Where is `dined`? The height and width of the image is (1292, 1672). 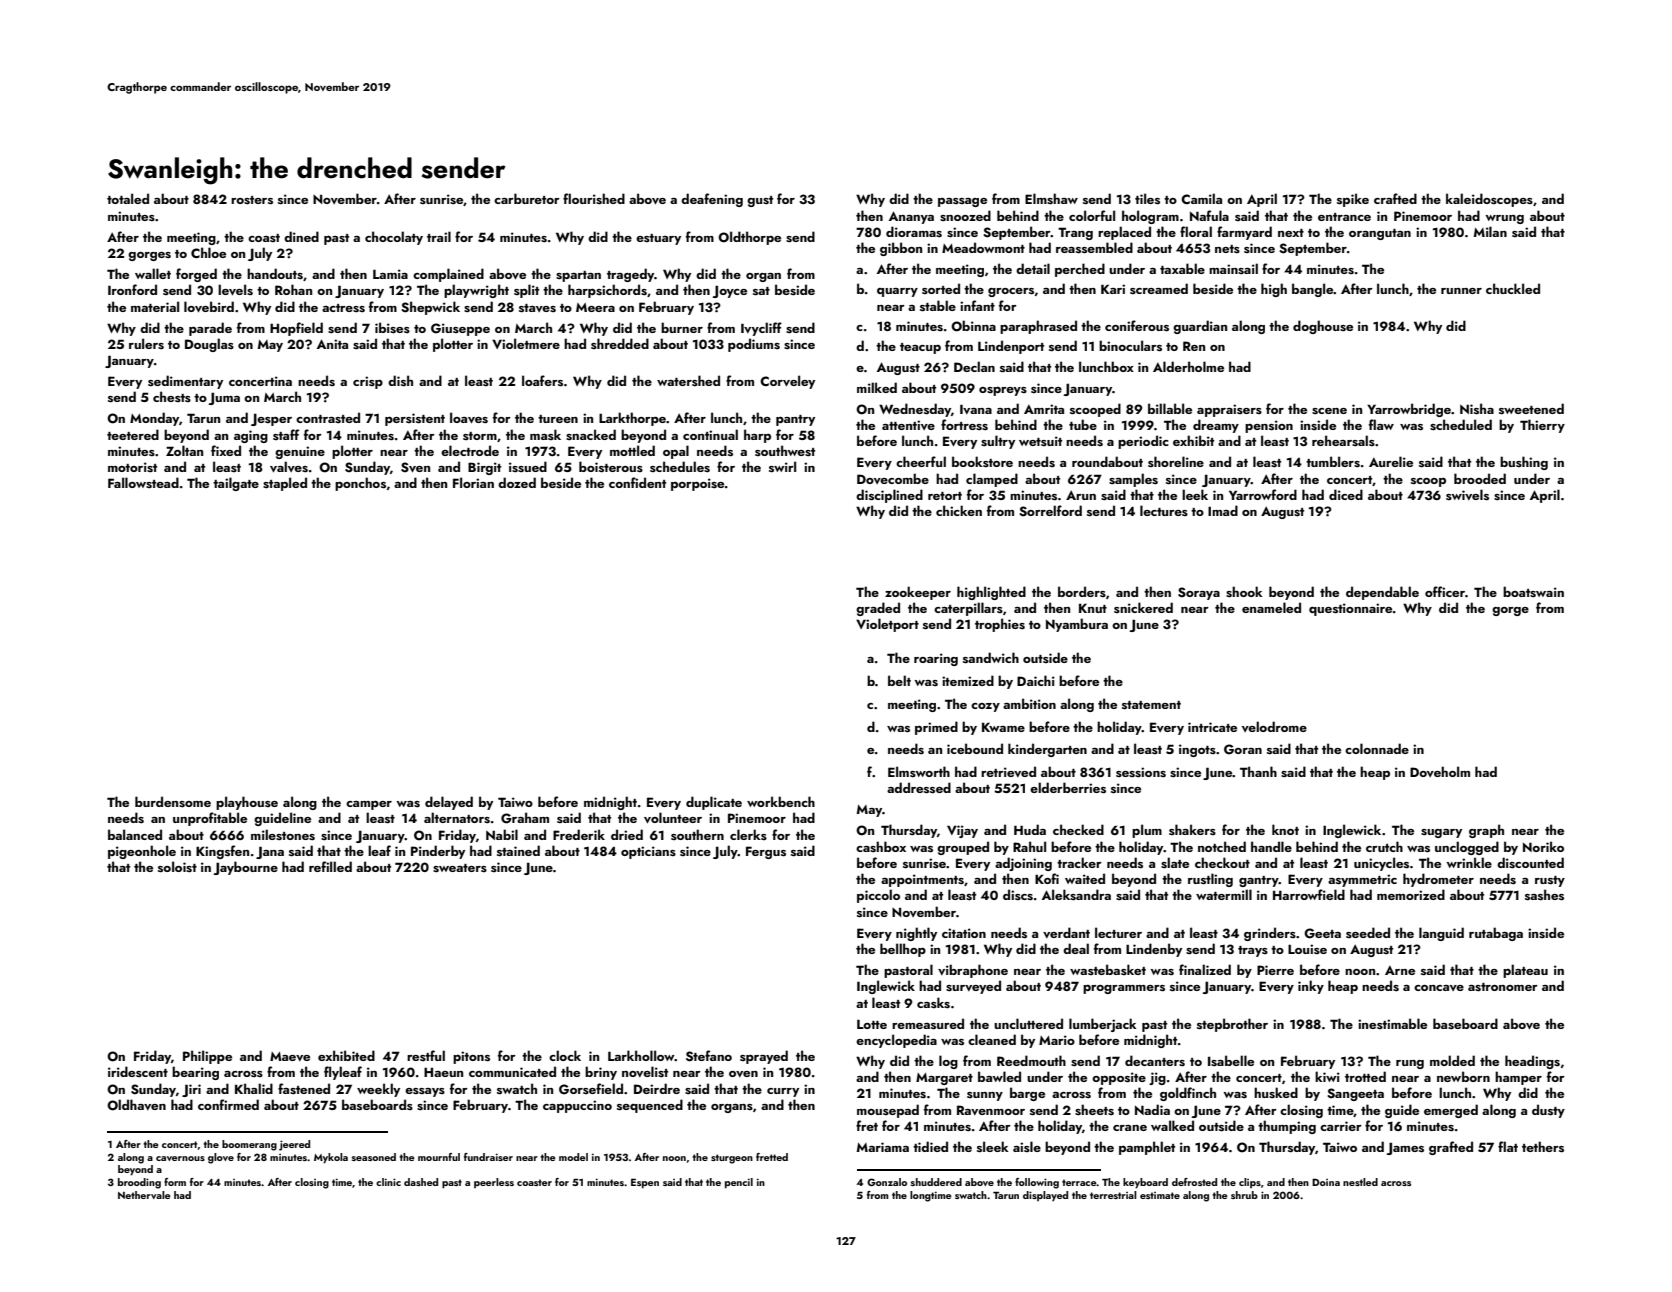 dined is located at coordinates (301, 236).
